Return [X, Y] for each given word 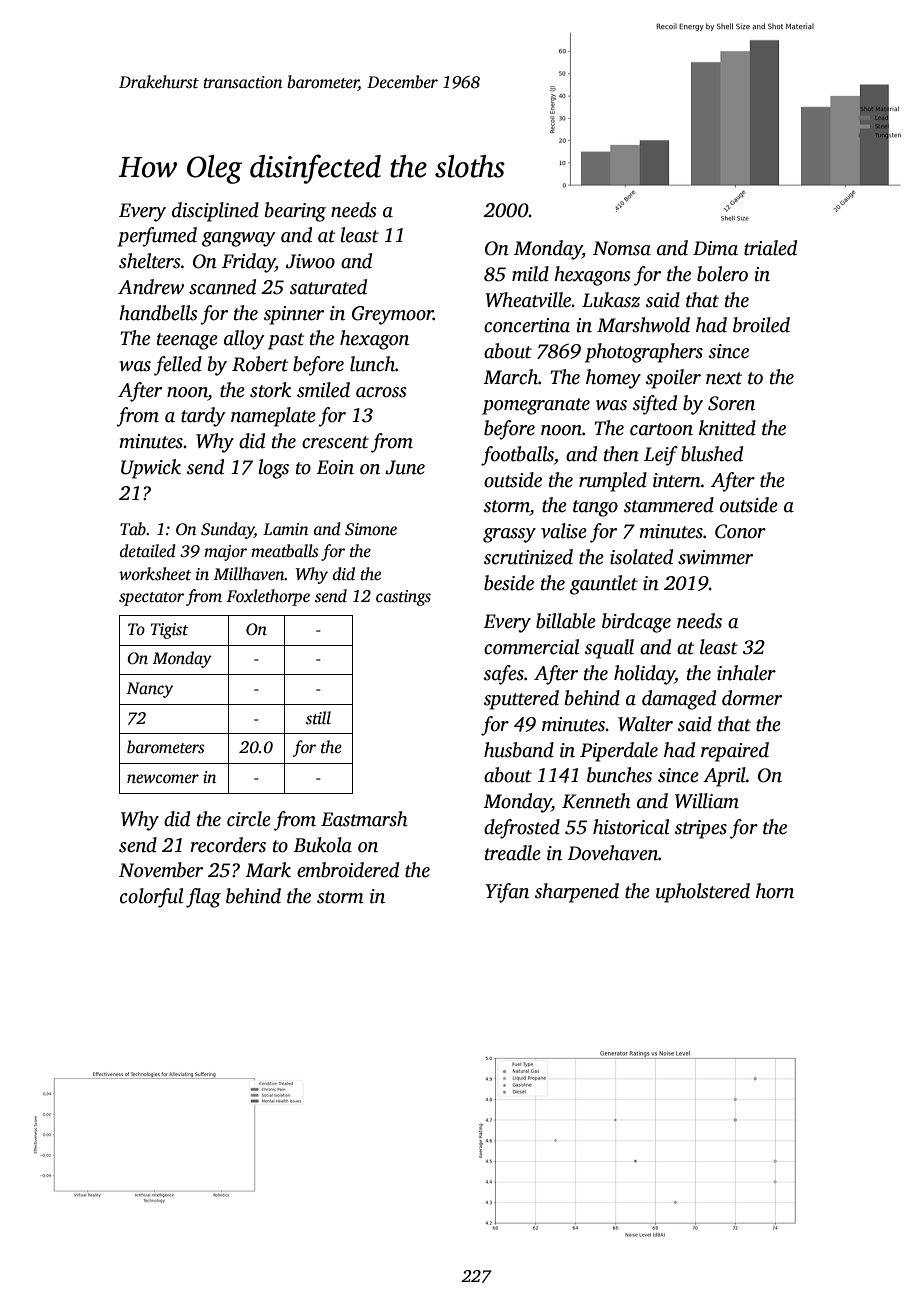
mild [530, 274]
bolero [722, 274]
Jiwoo [310, 261]
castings [403, 598]
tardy [203, 417]
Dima [715, 248]
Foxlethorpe [268, 597]
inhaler [746, 673]
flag [203, 898]
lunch [372, 364]
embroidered [348, 870]
